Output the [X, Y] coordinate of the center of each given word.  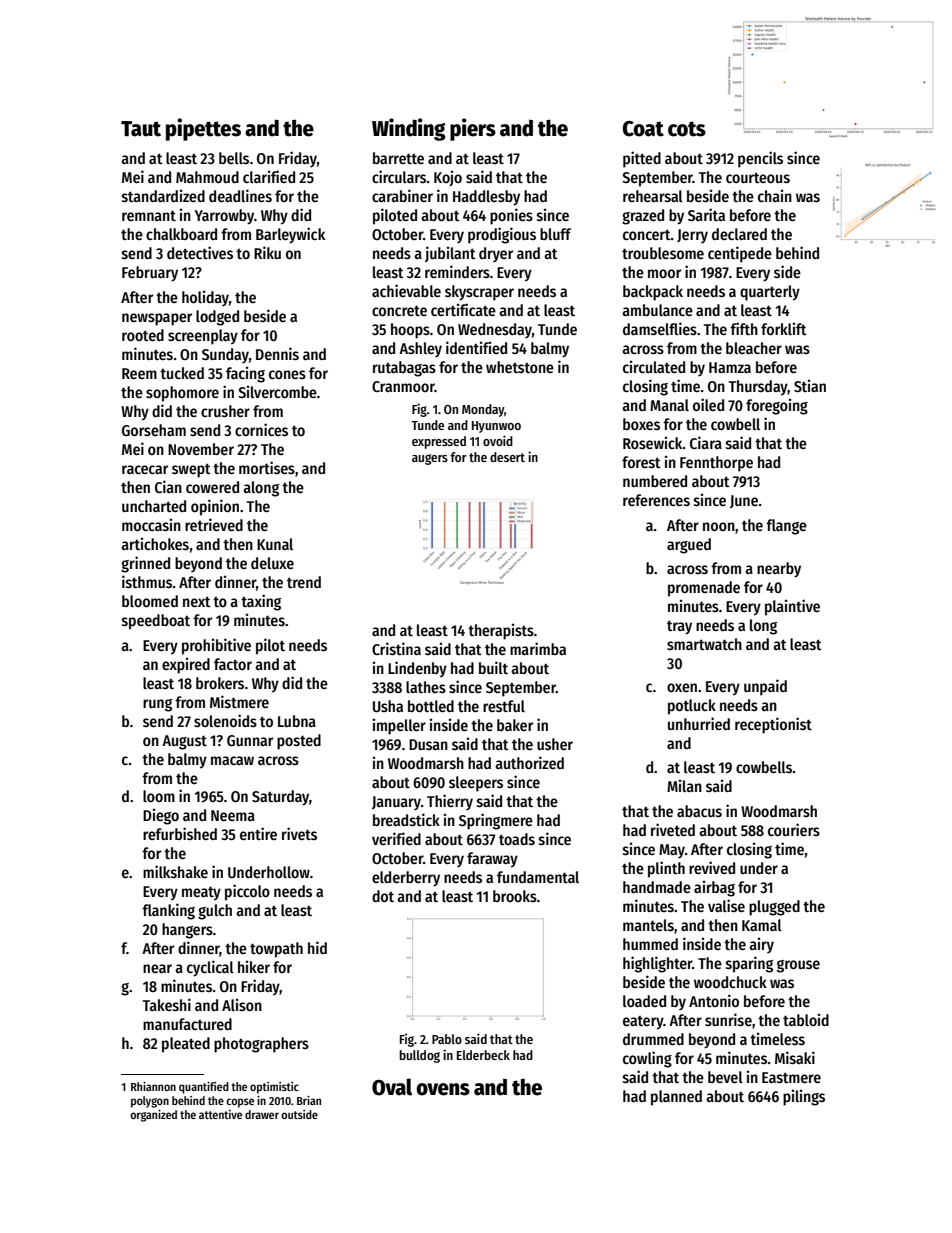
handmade [657, 887]
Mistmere [239, 702]
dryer [496, 254]
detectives [200, 252]
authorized [529, 762]
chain [775, 195]
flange [786, 527]
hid [317, 947]
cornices [261, 429]
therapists [501, 631]
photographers [261, 1045]
